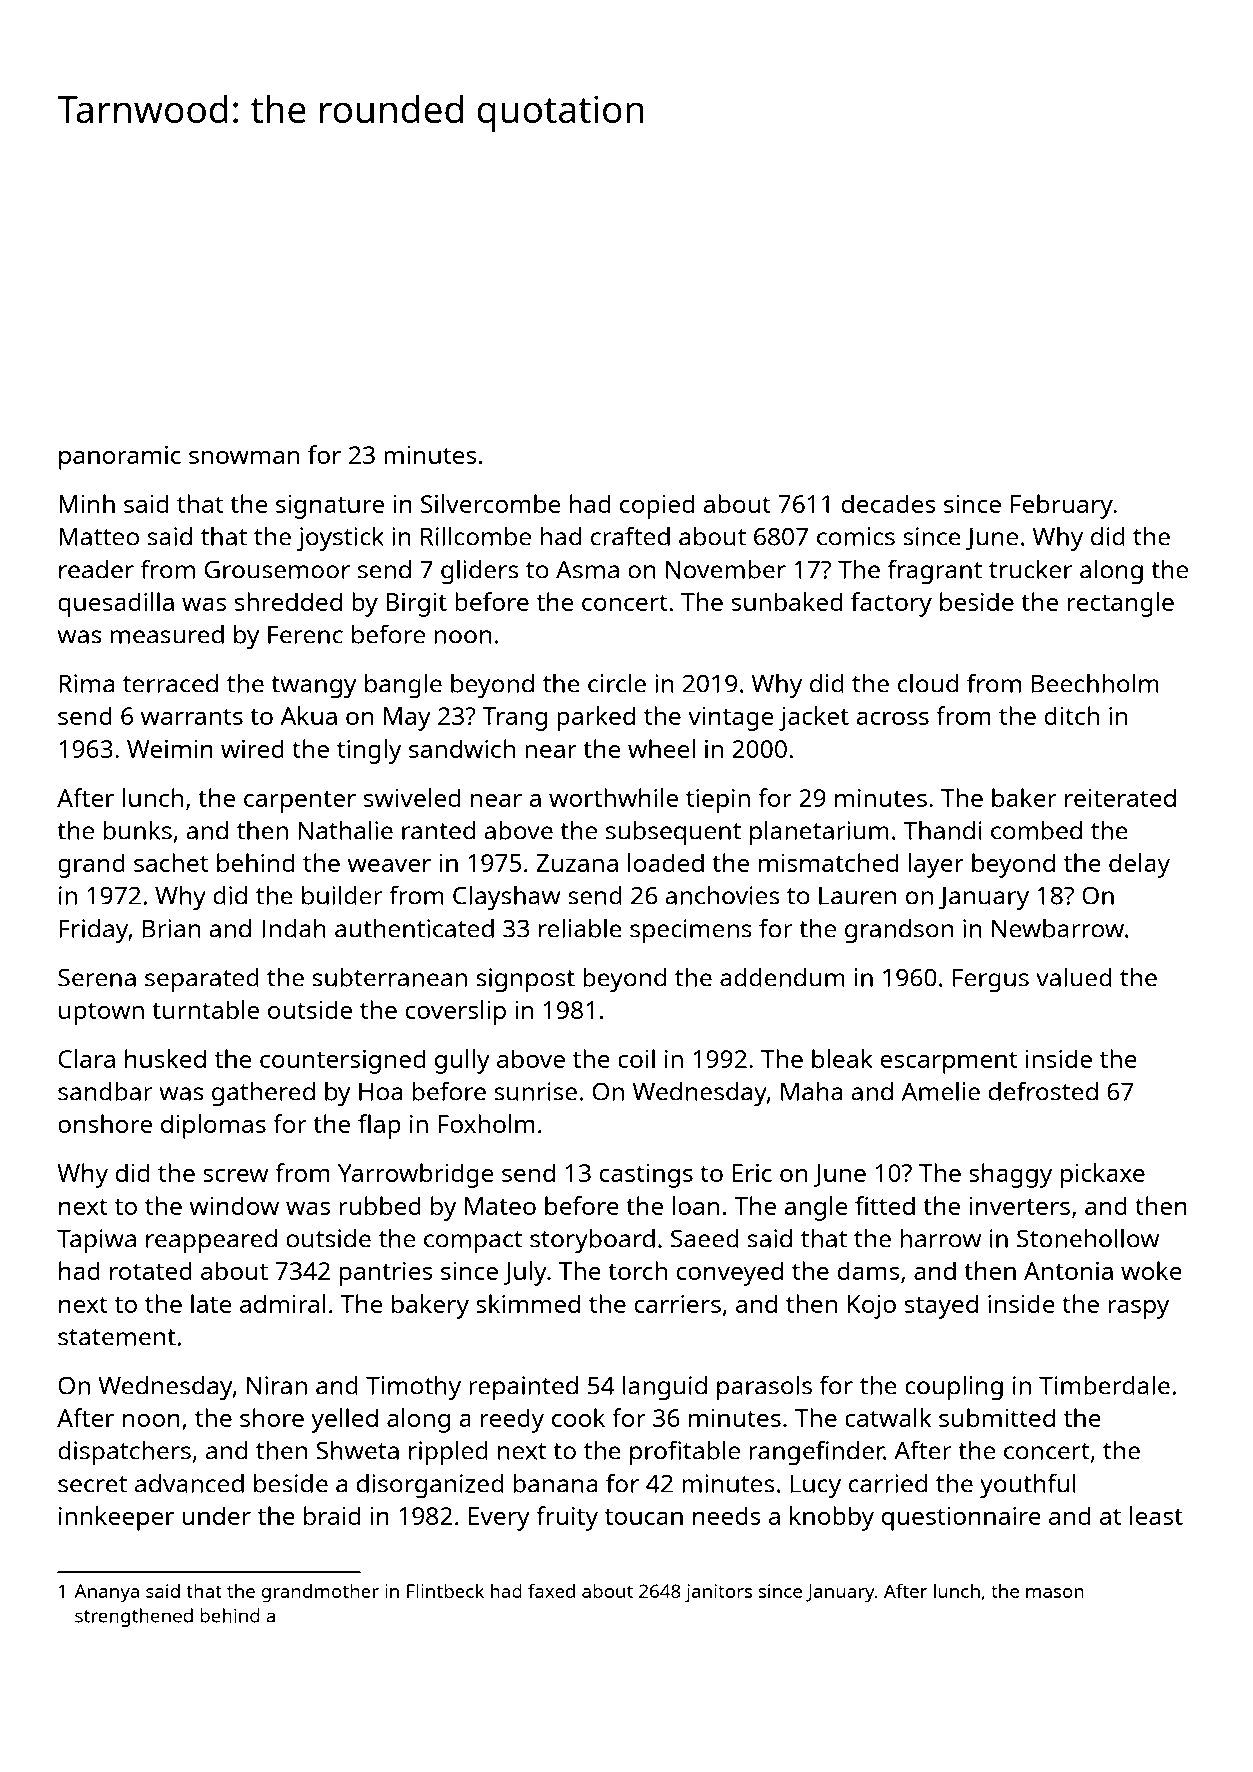 This image has width=1253, height=1772. Describe the element at coordinates (438, 830) in the image. I see `ranted` at that location.
